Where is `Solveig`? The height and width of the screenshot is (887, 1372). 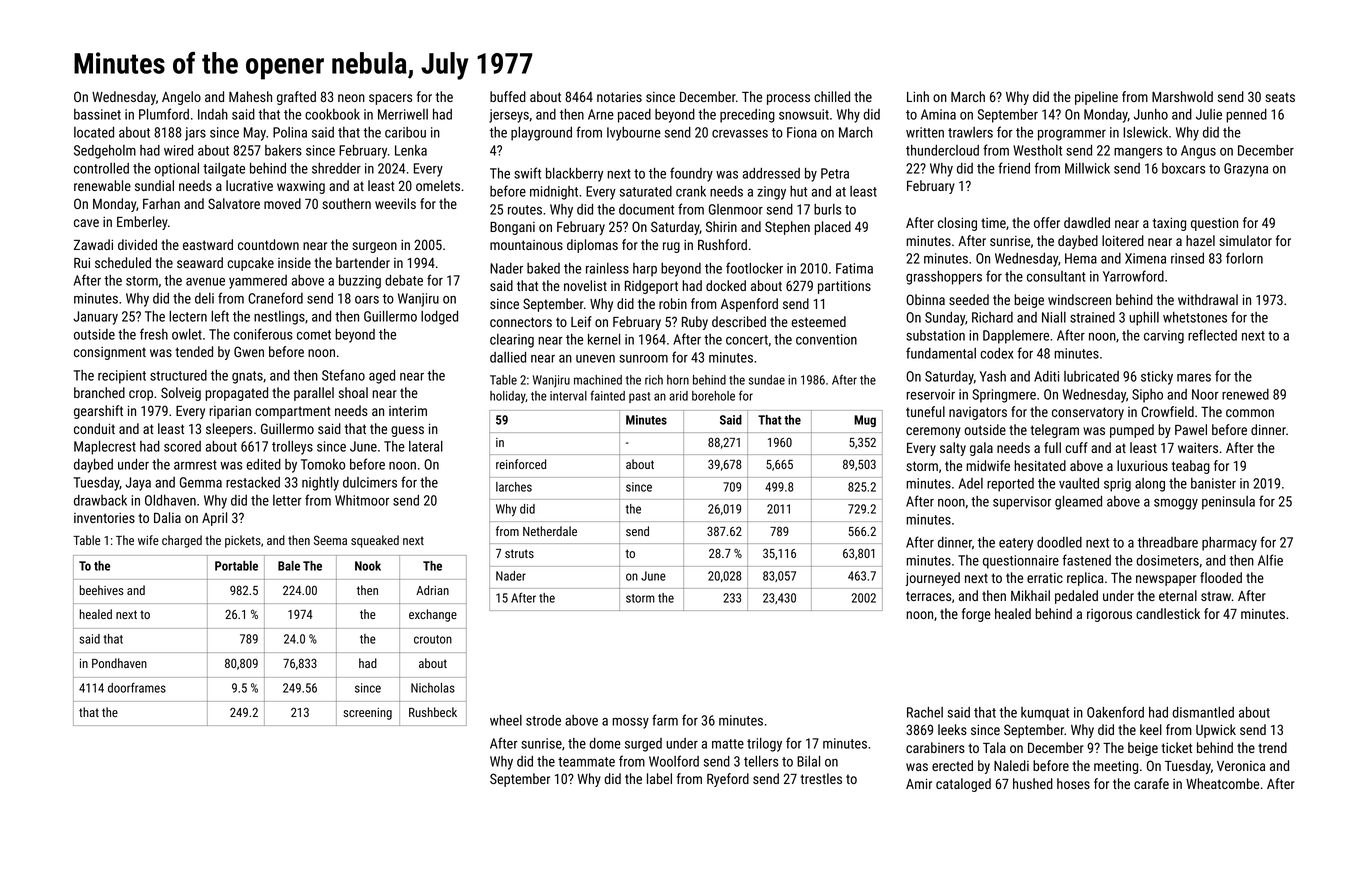 Solveig is located at coordinates (181, 394).
